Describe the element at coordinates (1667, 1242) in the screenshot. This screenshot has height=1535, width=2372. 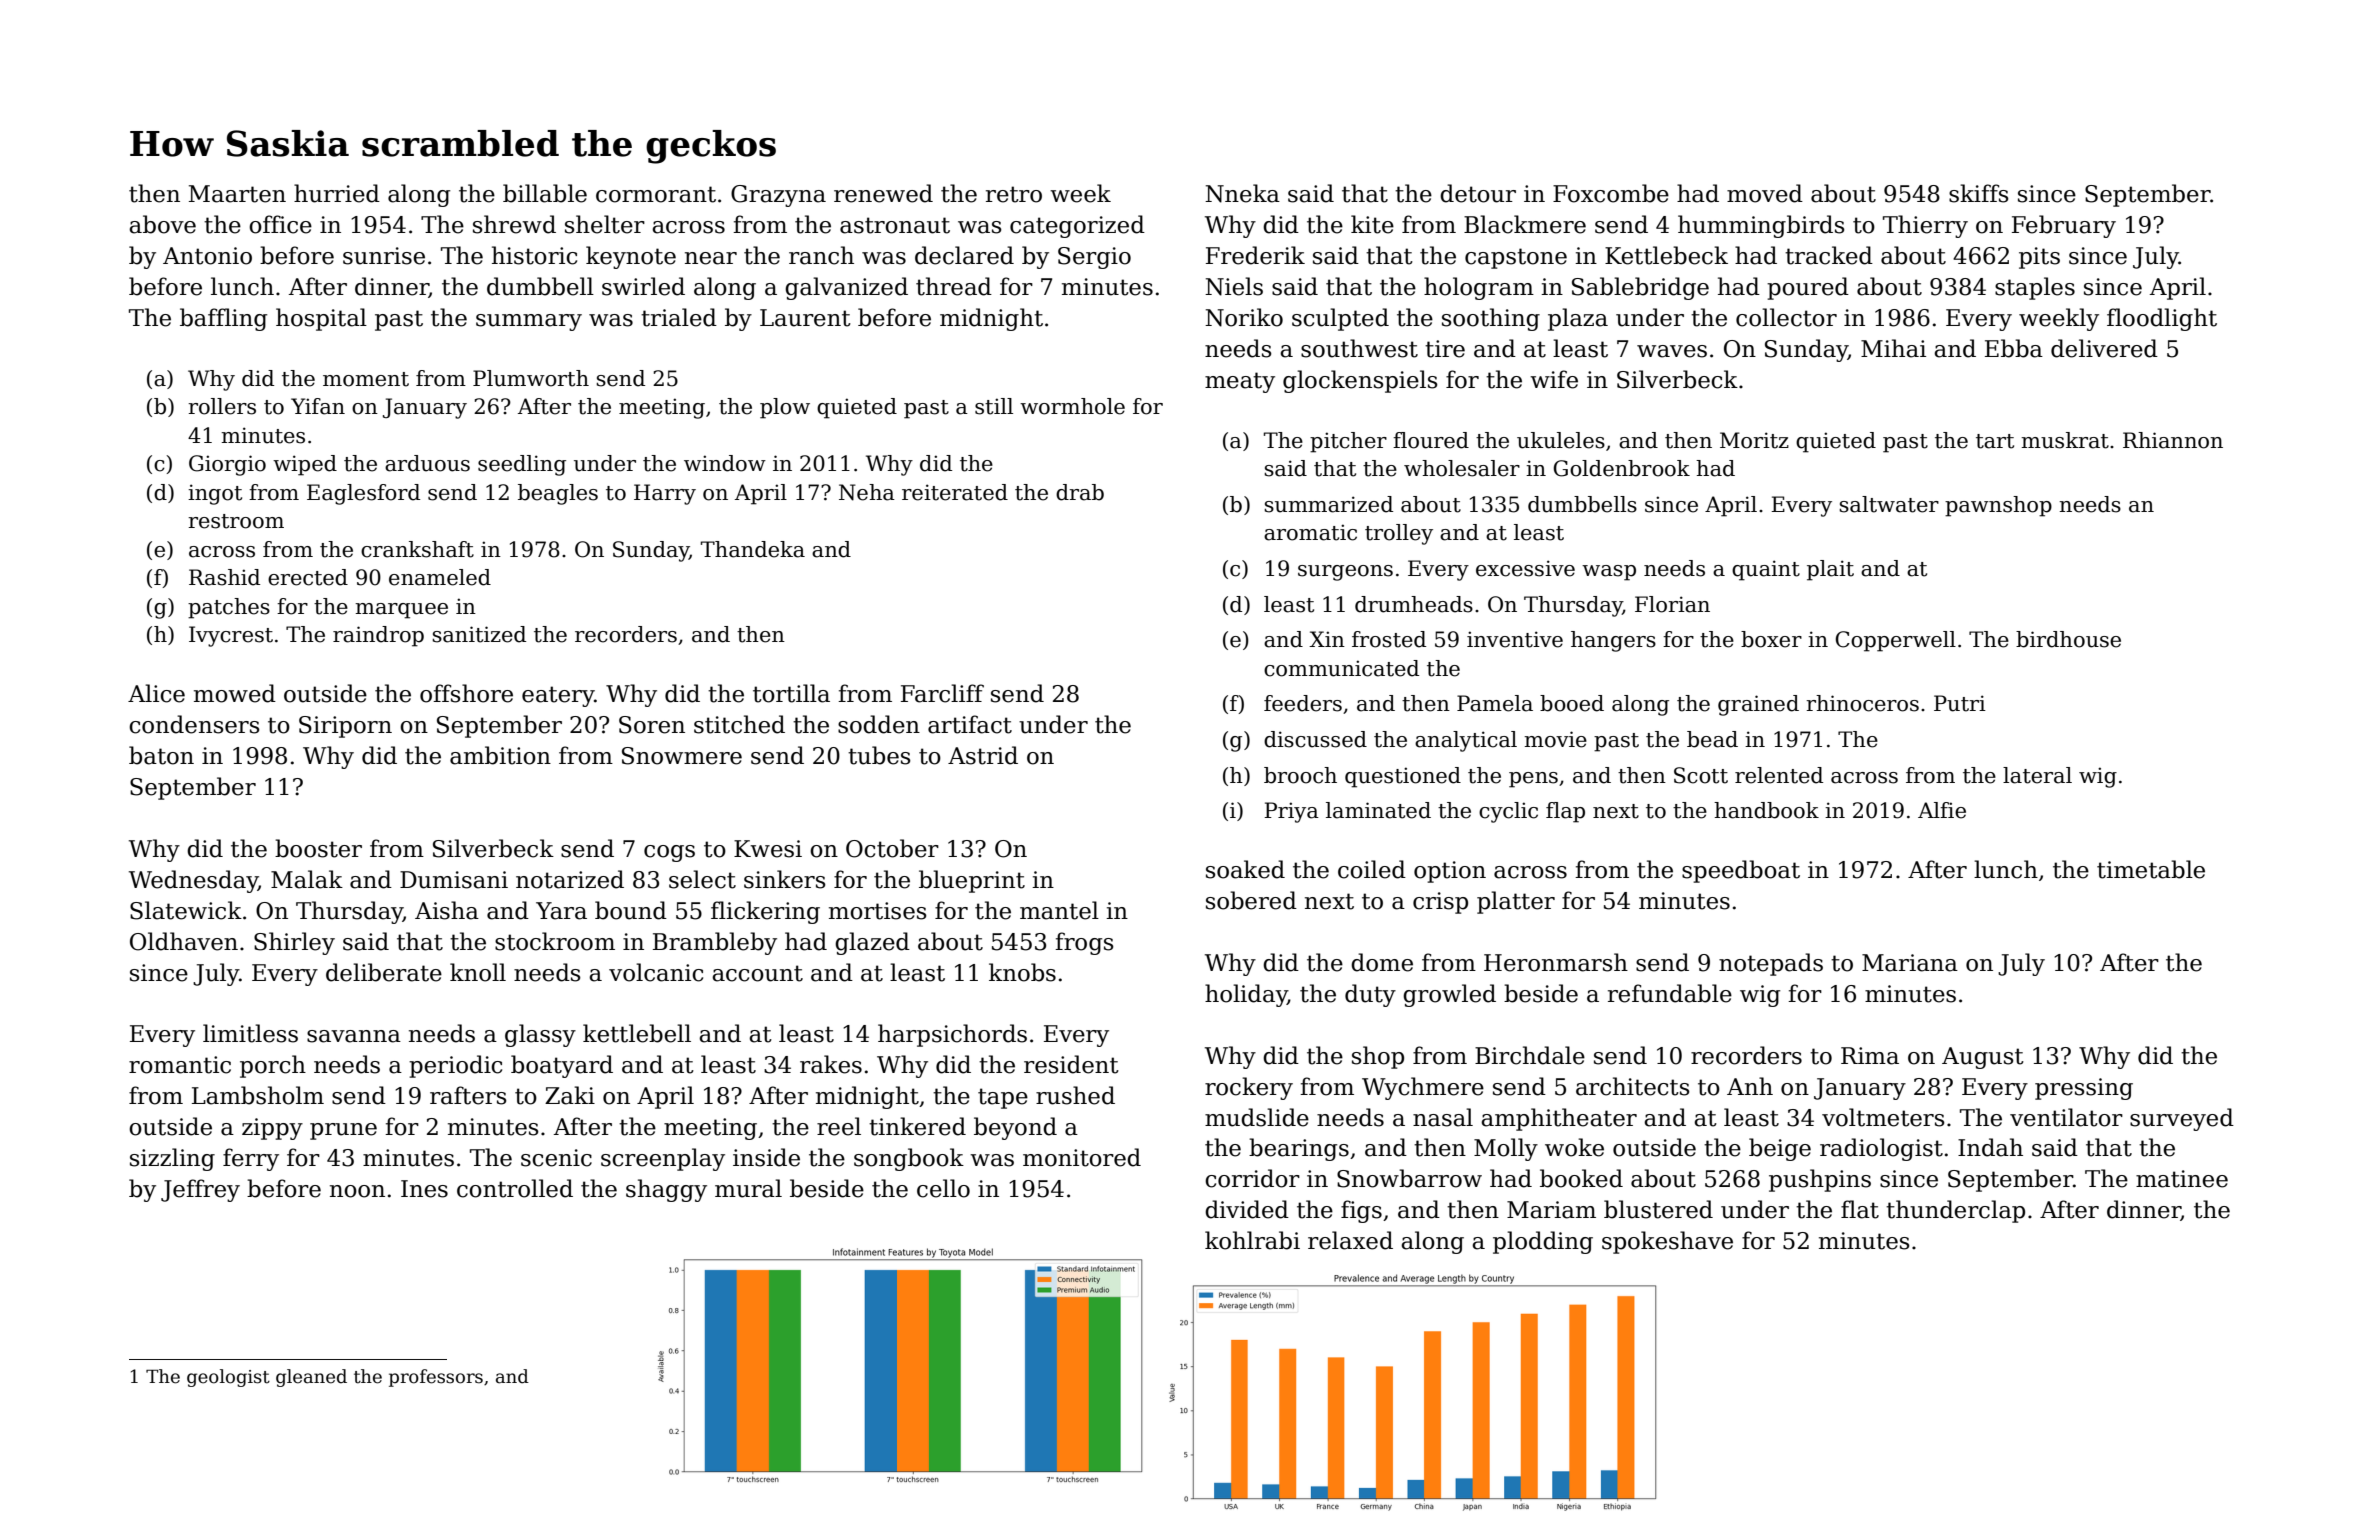
I see `spokeshave` at that location.
